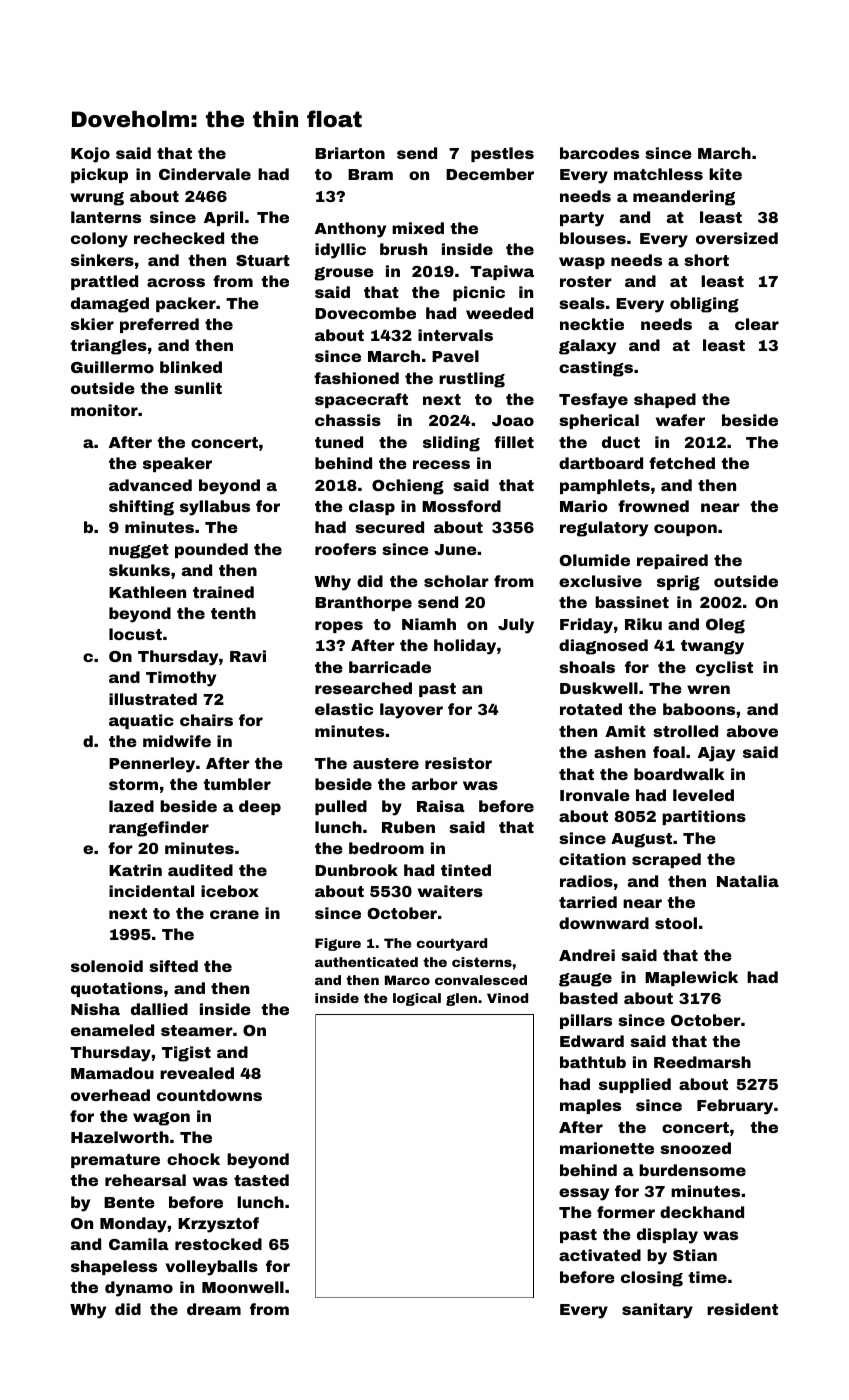 The width and height of the screenshot is (849, 1400). I want to click on sifted, so click(173, 966).
